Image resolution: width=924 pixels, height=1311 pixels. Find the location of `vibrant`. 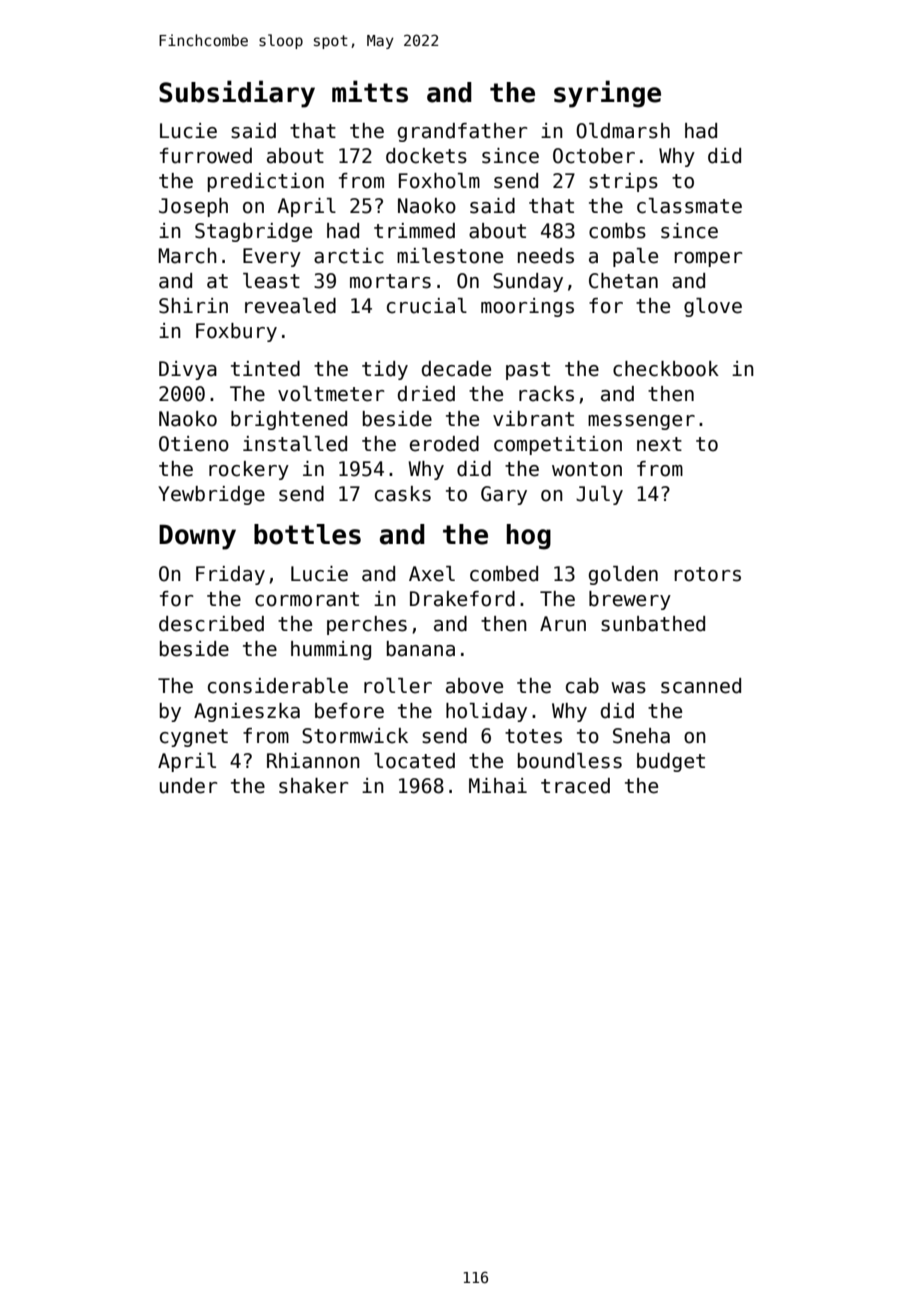

vibrant is located at coordinates (533, 419).
